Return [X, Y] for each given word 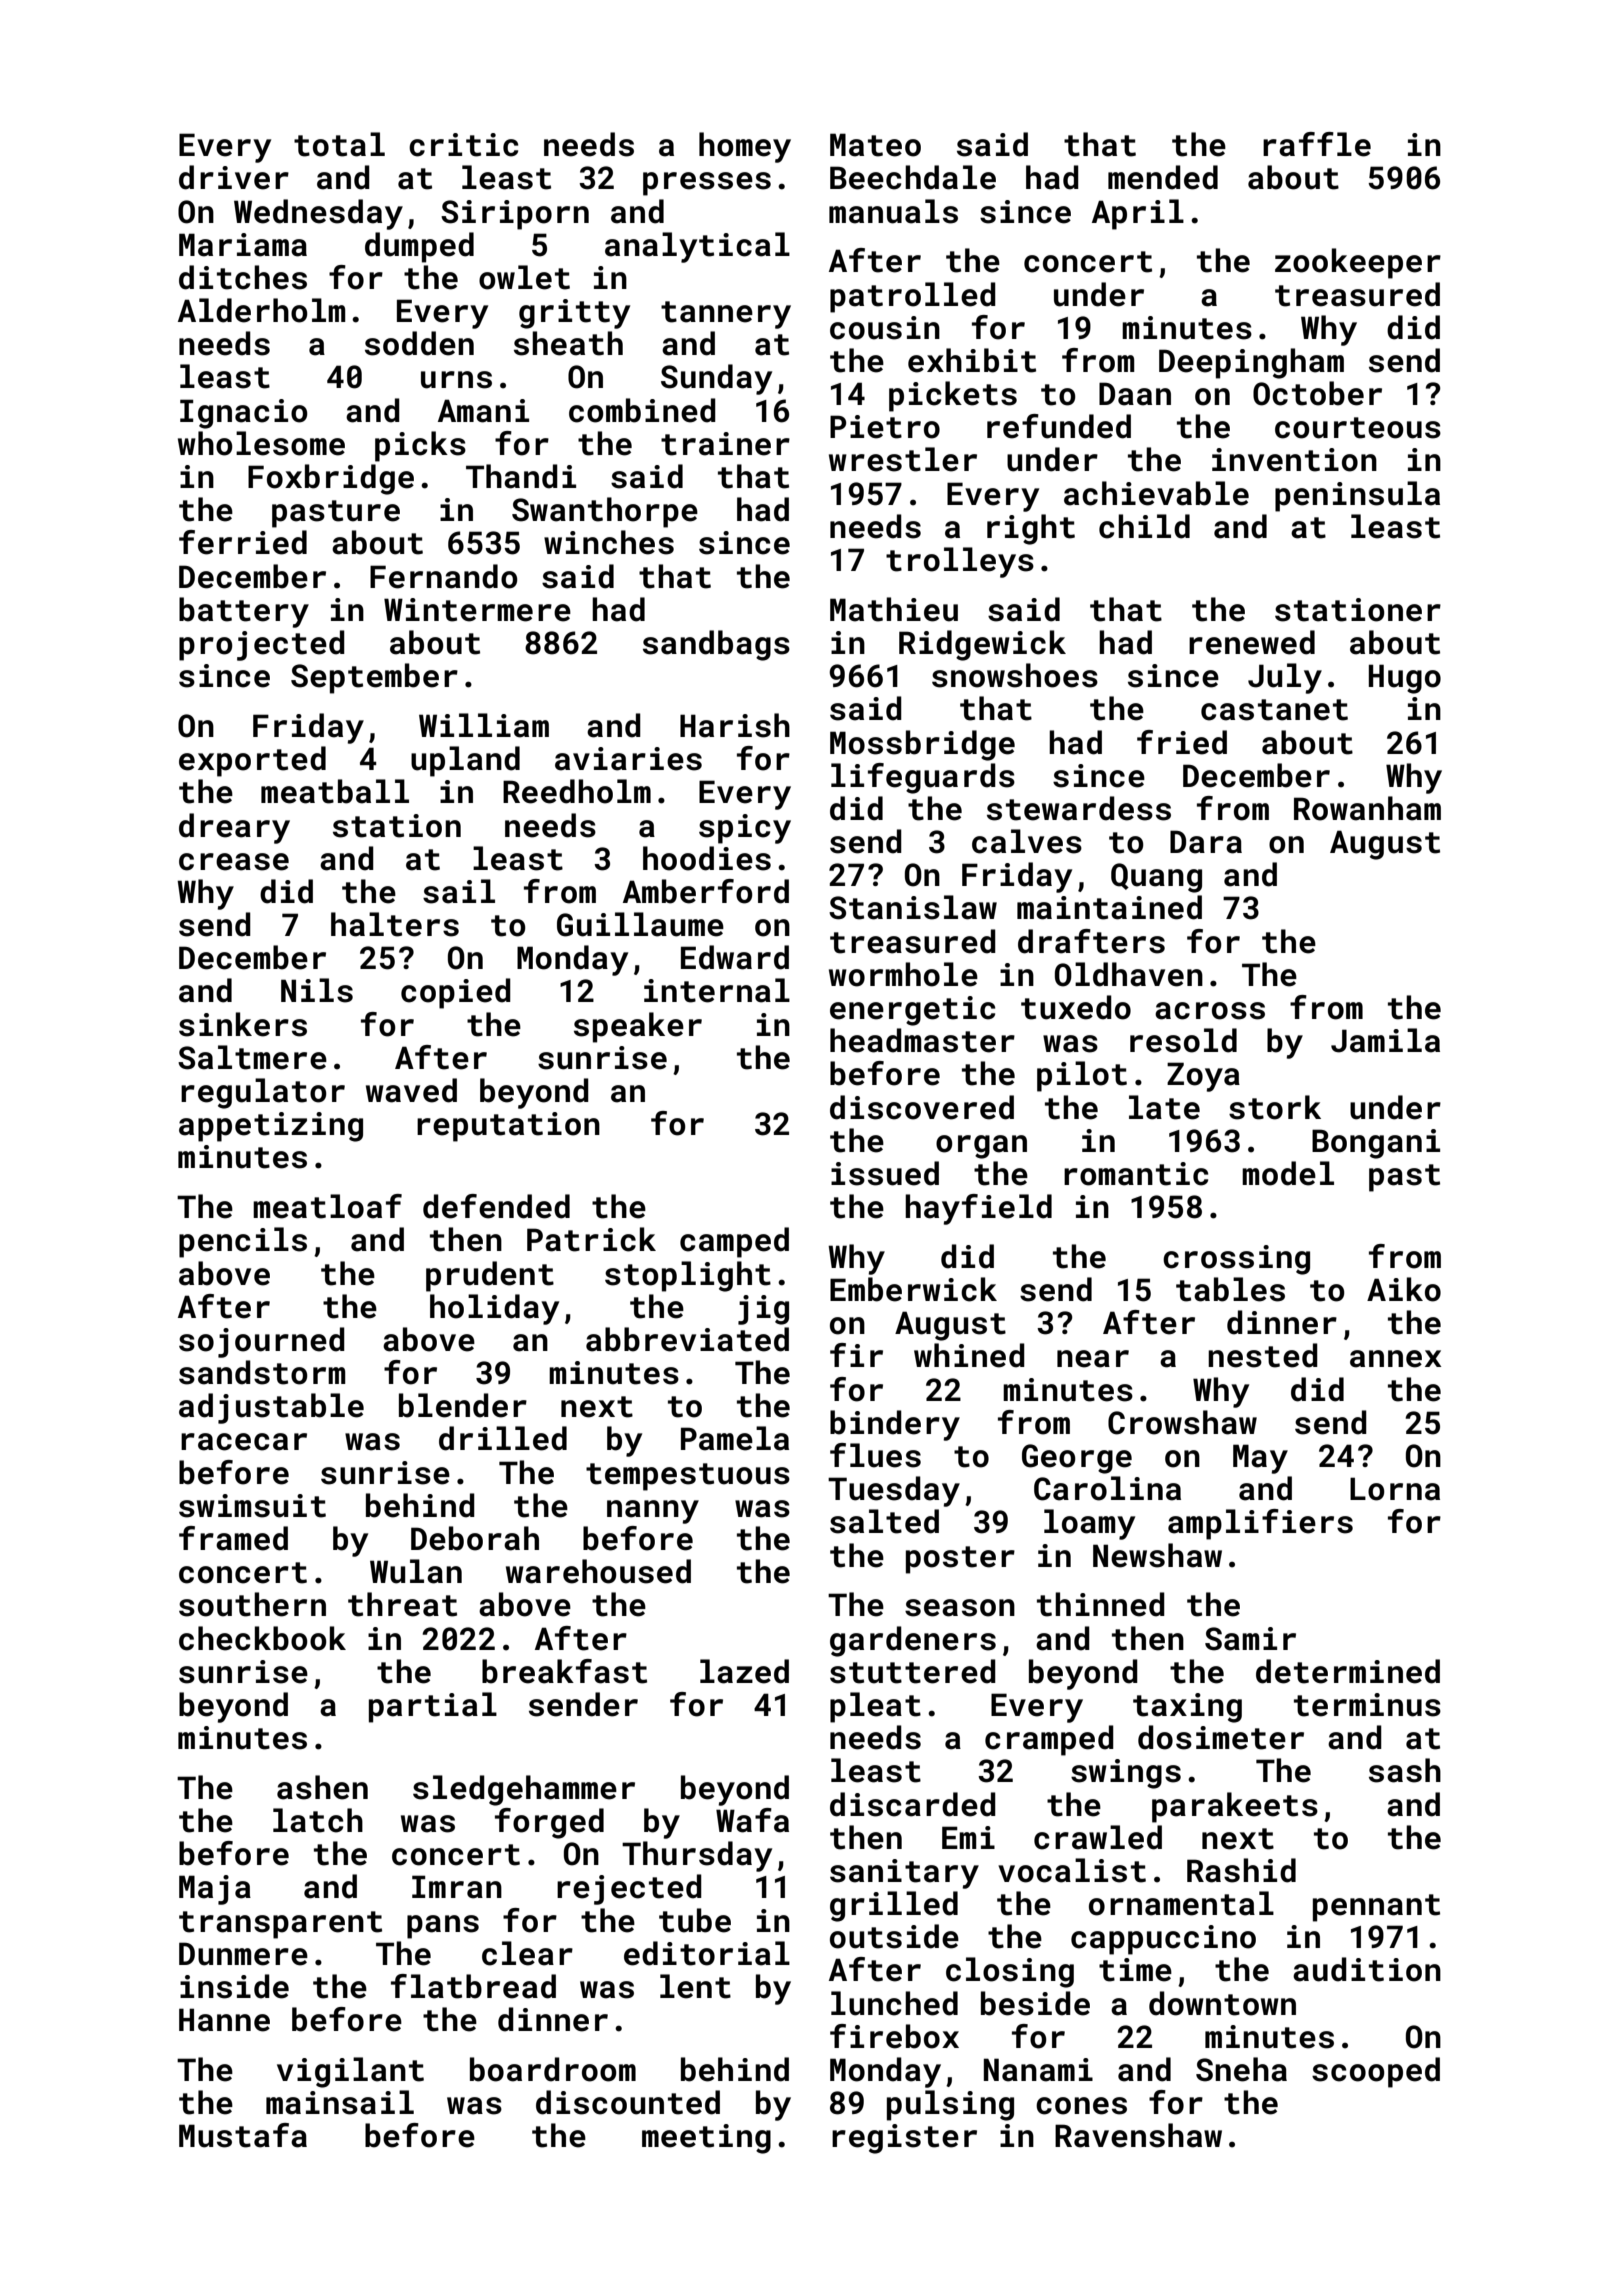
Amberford [706, 891]
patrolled [913, 297]
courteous [1358, 428]
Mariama [243, 245]
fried [1182, 742]
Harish [735, 725]
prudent [490, 1276]
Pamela [735, 1438]
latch [318, 1820]
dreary [234, 828]
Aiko [1404, 1289]
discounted [628, 2102]
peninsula [1357, 496]
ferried [243, 542]
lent [695, 1986]
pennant [1376, 1908]
